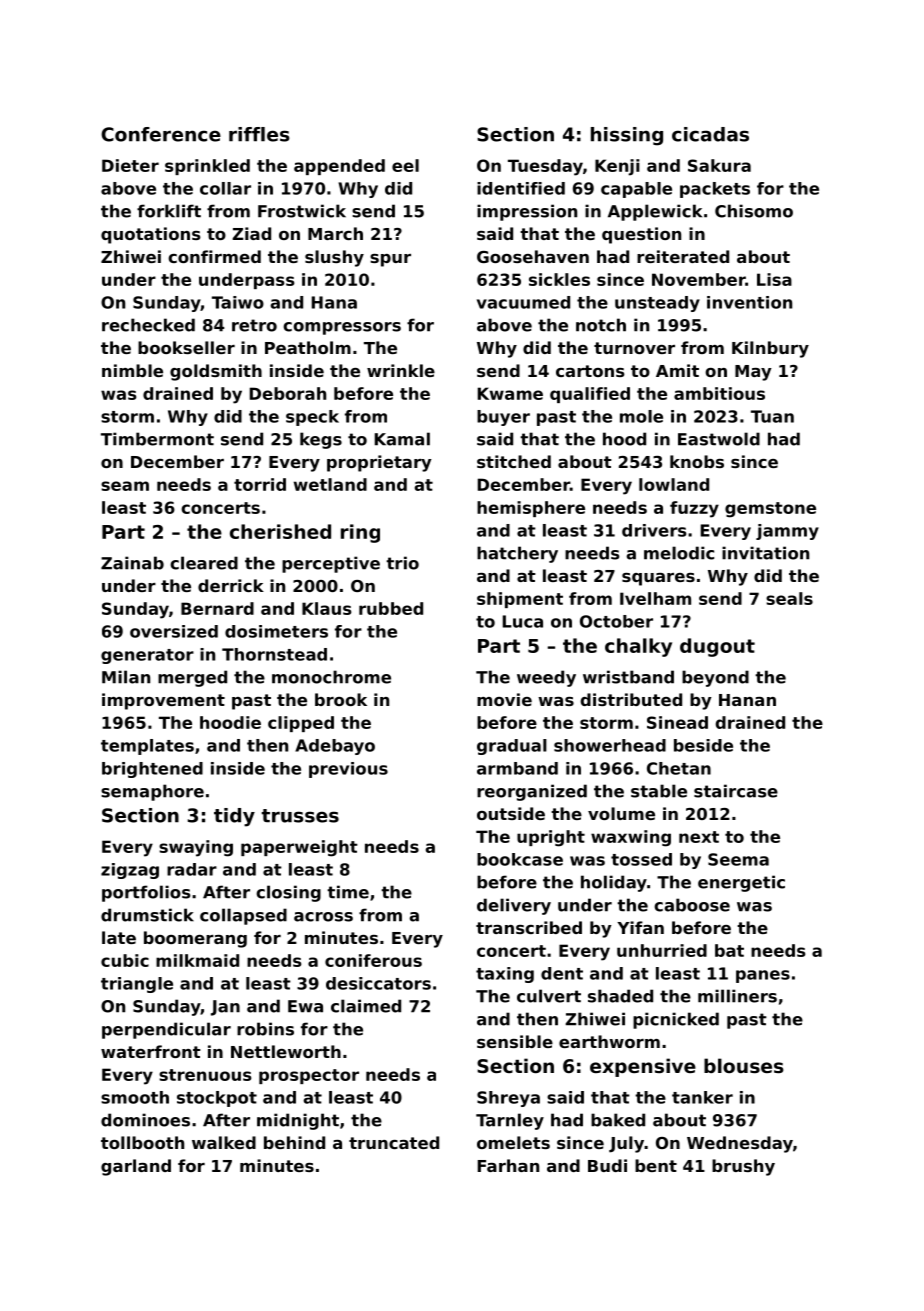 The image size is (924, 1311). What do you see at coordinates (390, 260) in the screenshot?
I see `spur` at bounding box center [390, 260].
